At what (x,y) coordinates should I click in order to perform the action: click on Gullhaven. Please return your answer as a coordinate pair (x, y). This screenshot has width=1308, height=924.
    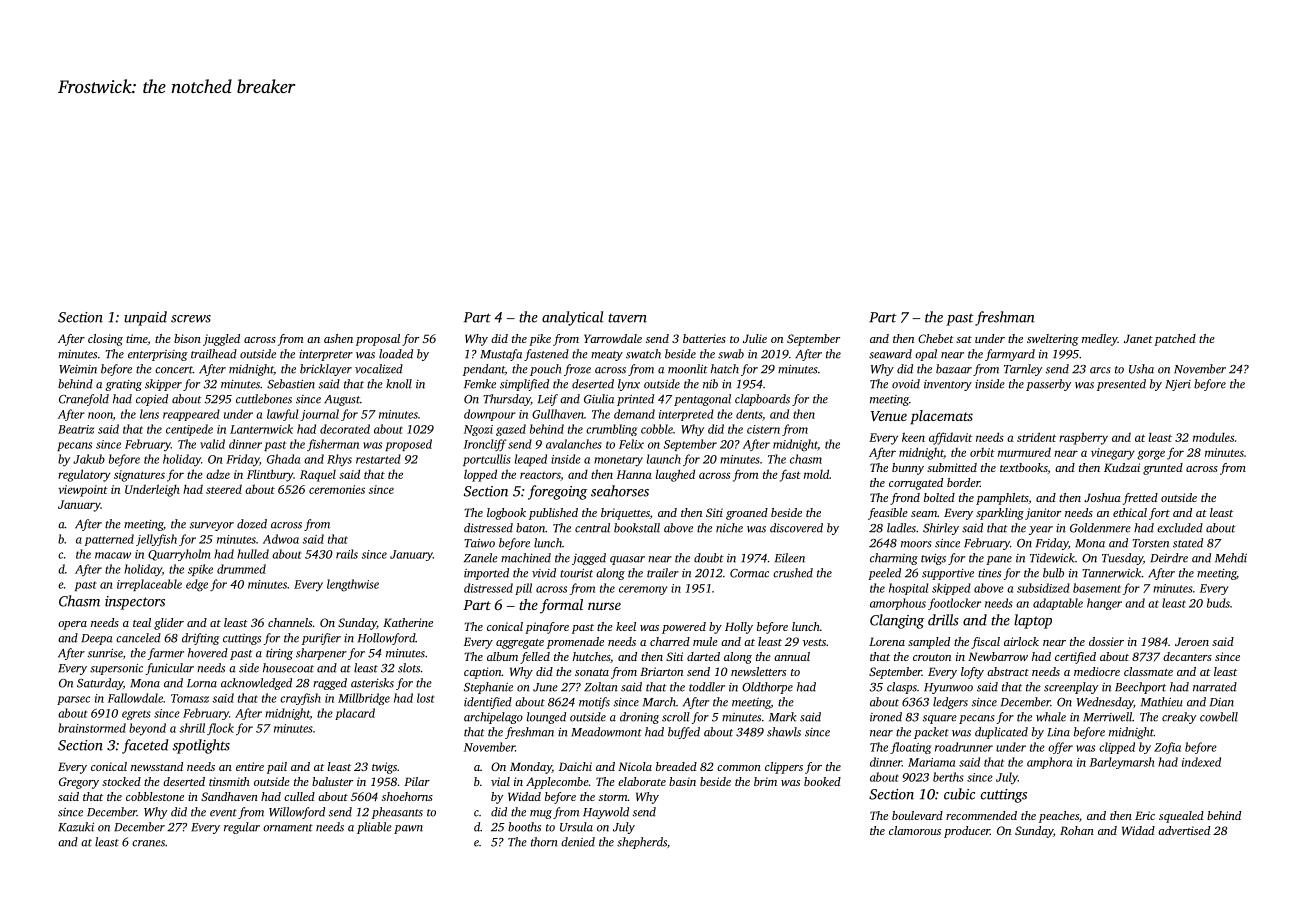
    Looking at the image, I should click on (558, 414).
